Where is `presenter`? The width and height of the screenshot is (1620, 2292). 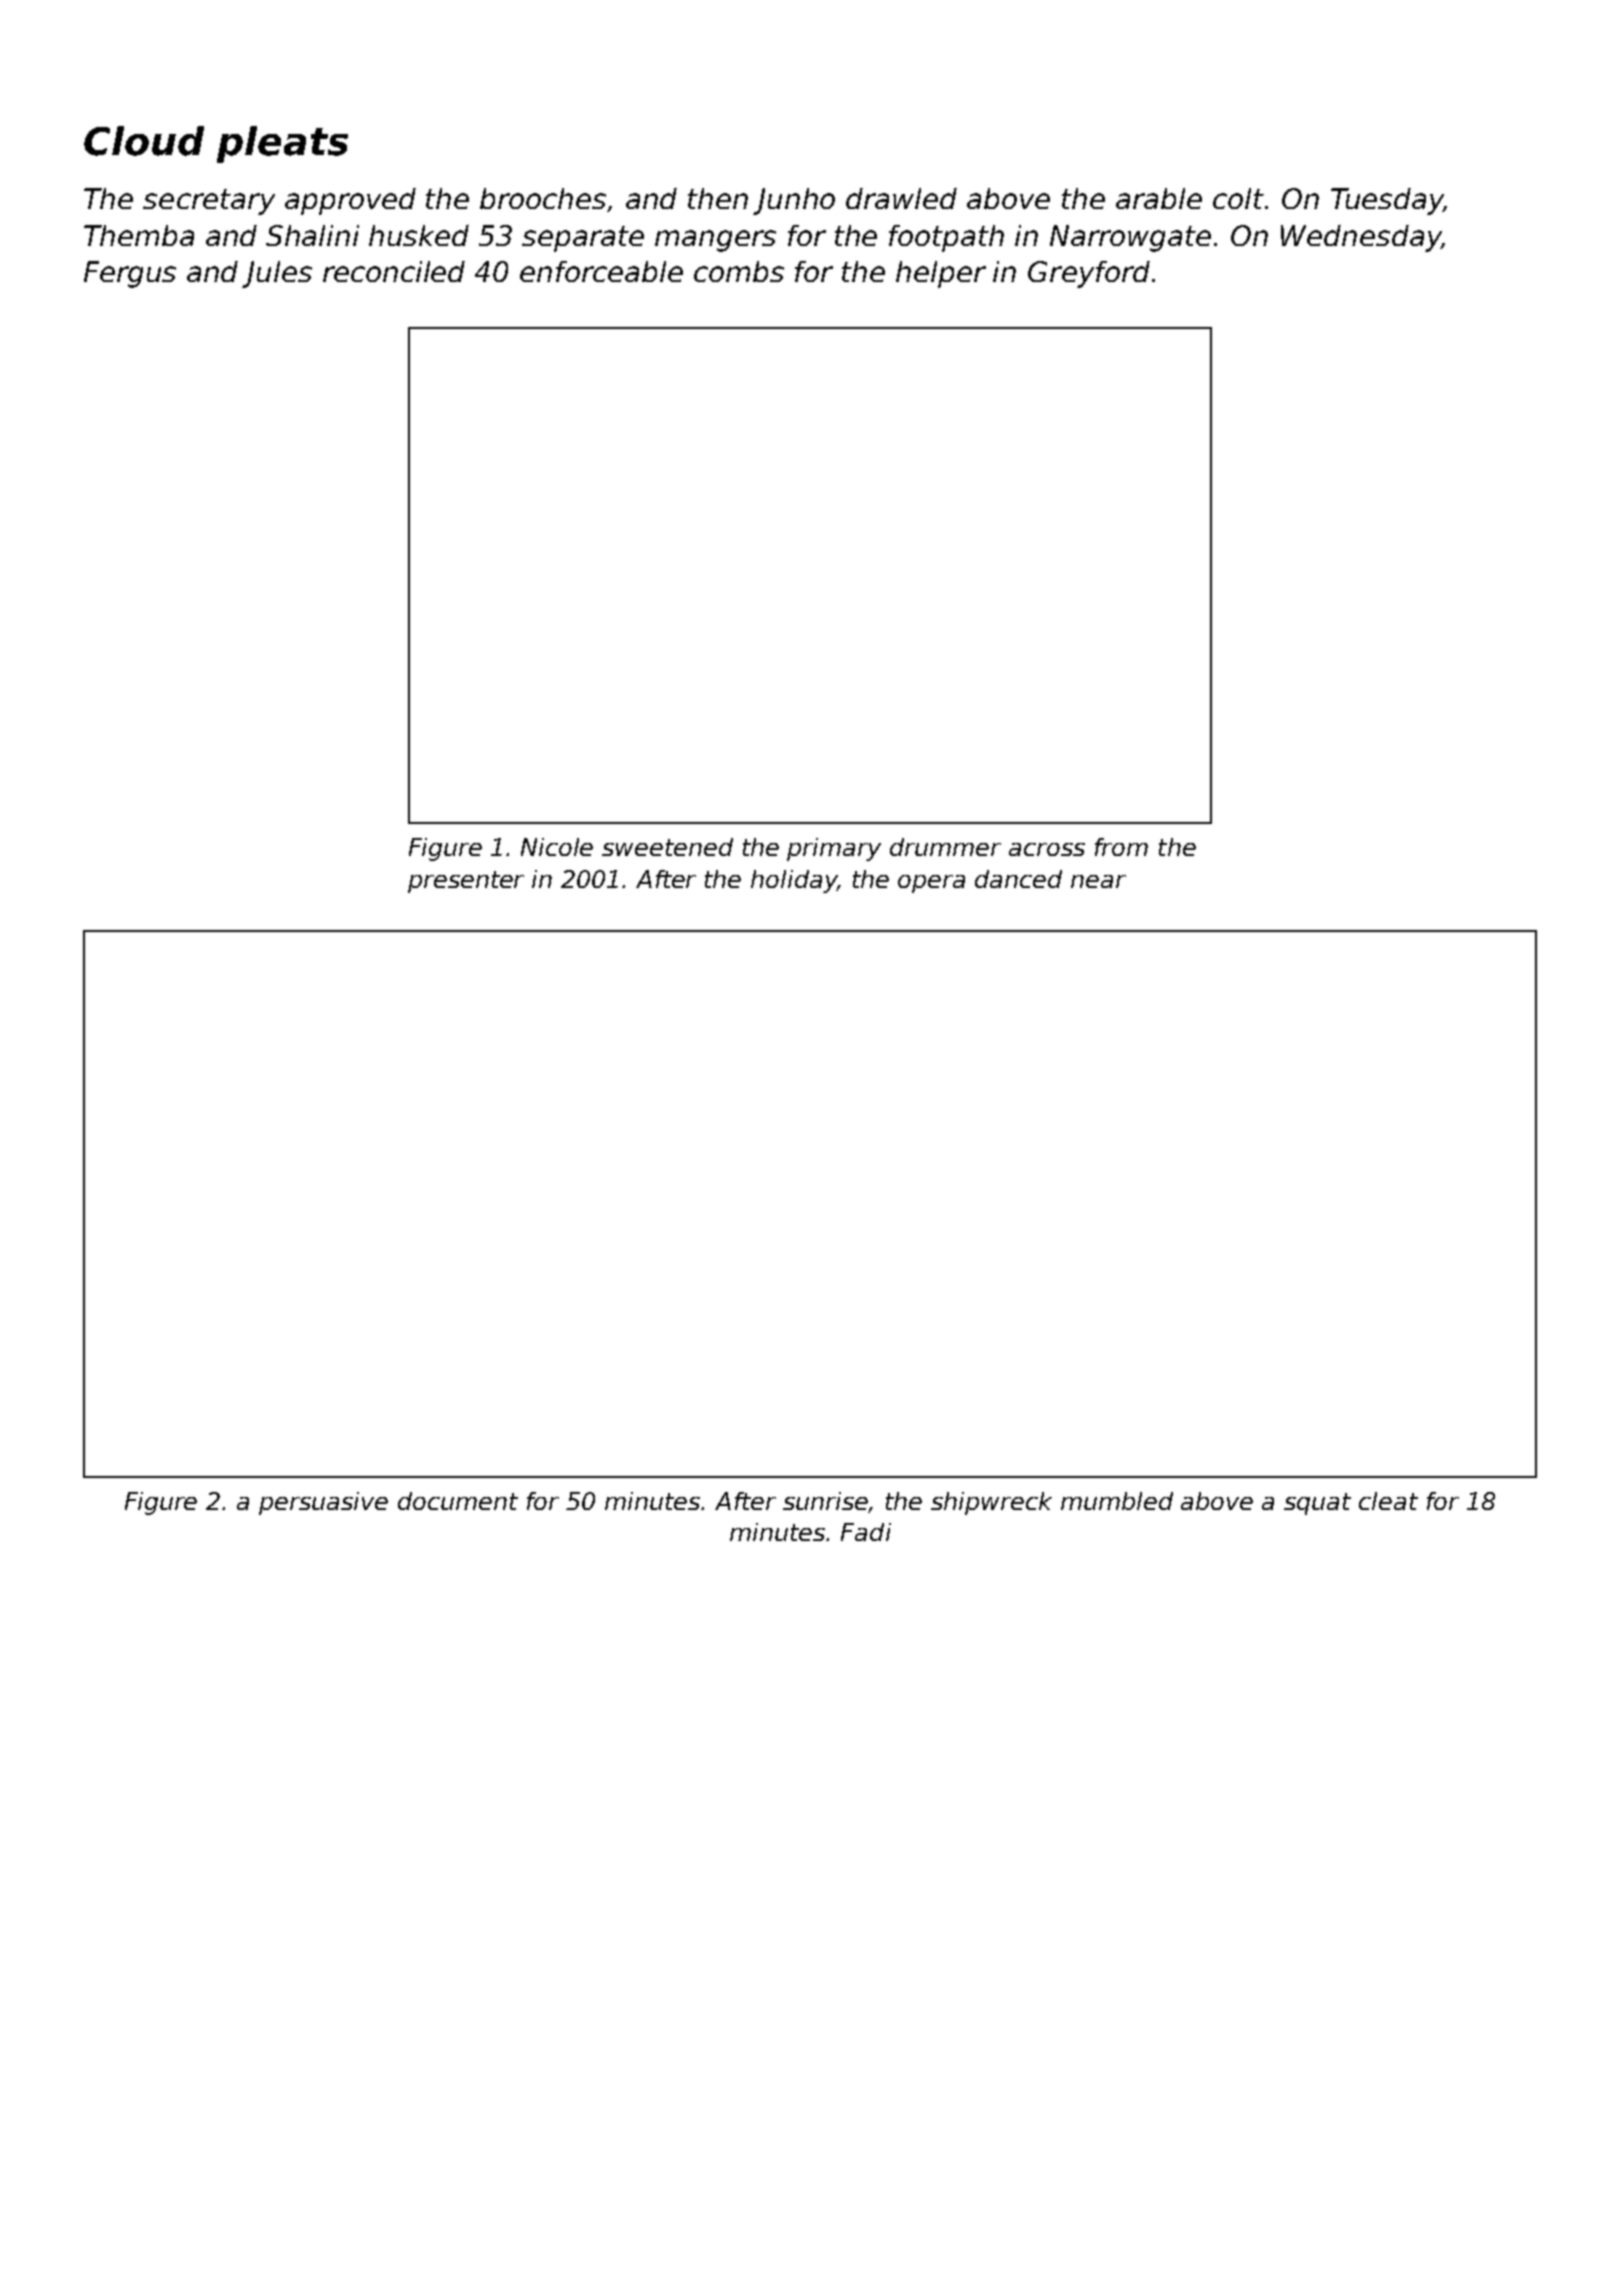
presenter is located at coordinates (466, 882).
